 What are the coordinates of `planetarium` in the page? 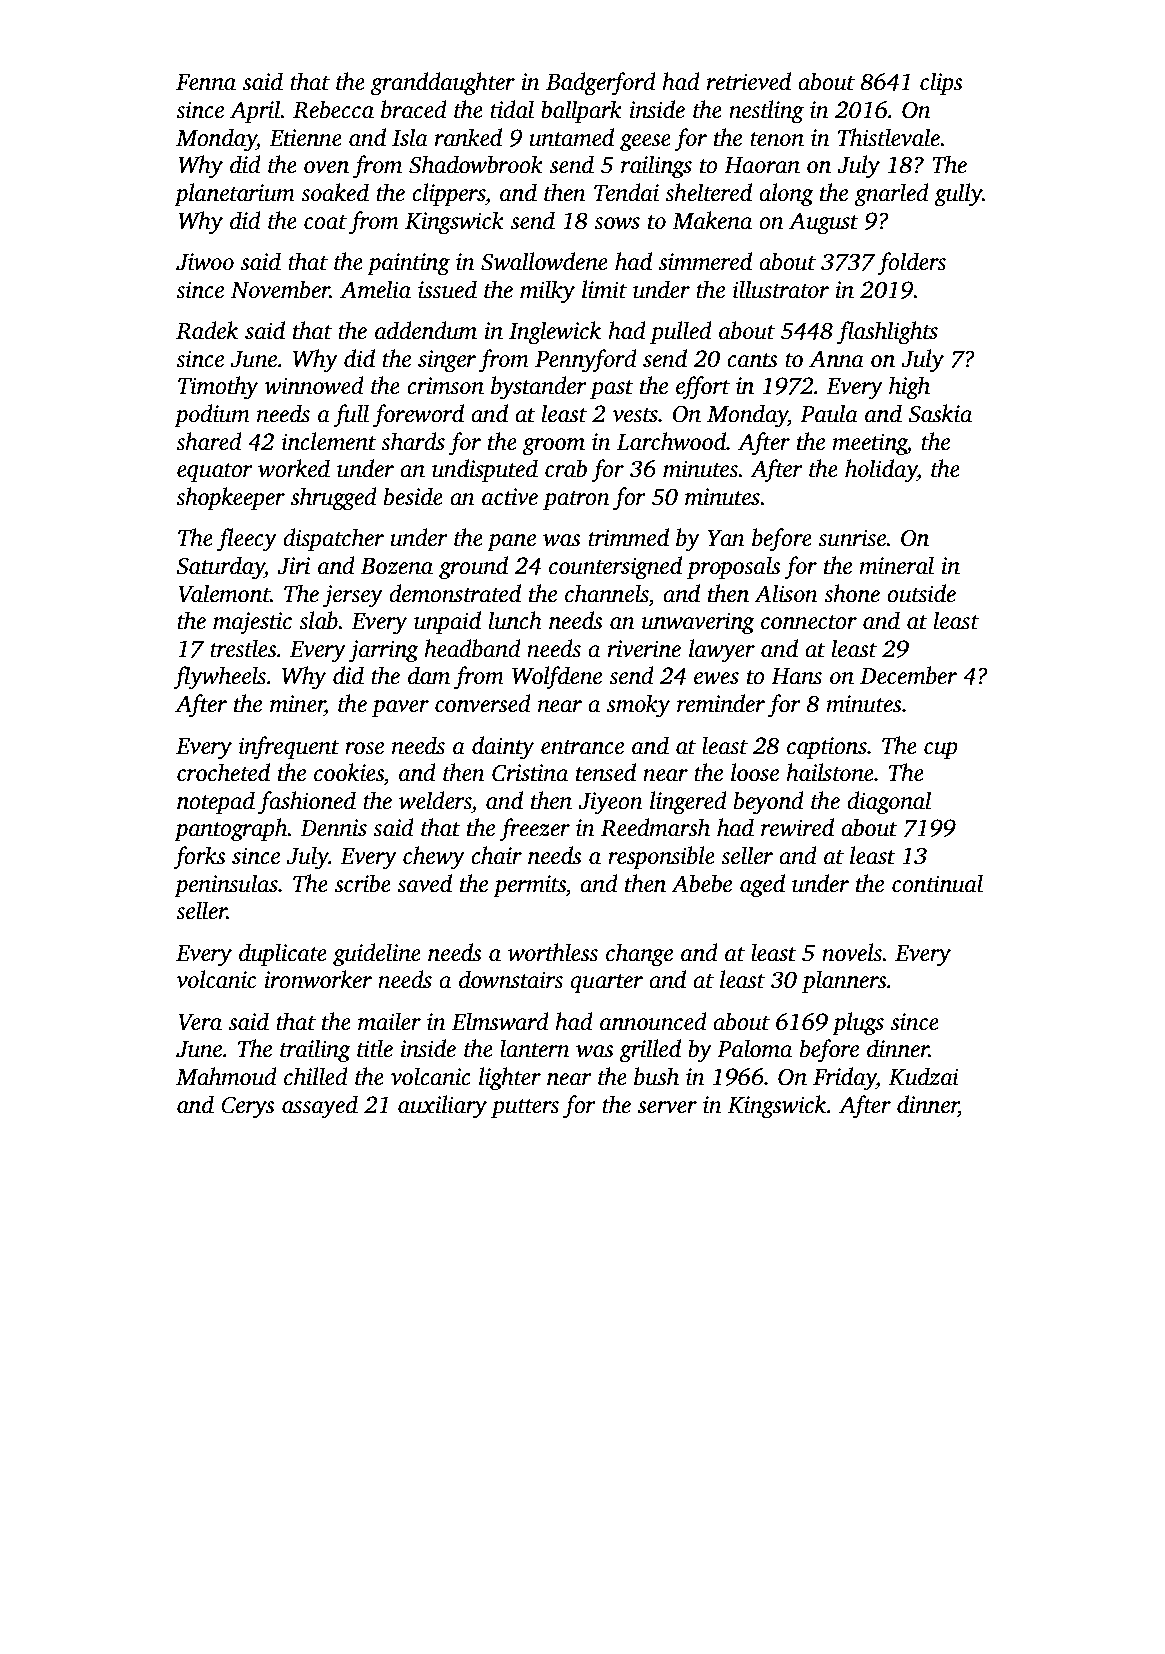 It's located at (234, 194).
